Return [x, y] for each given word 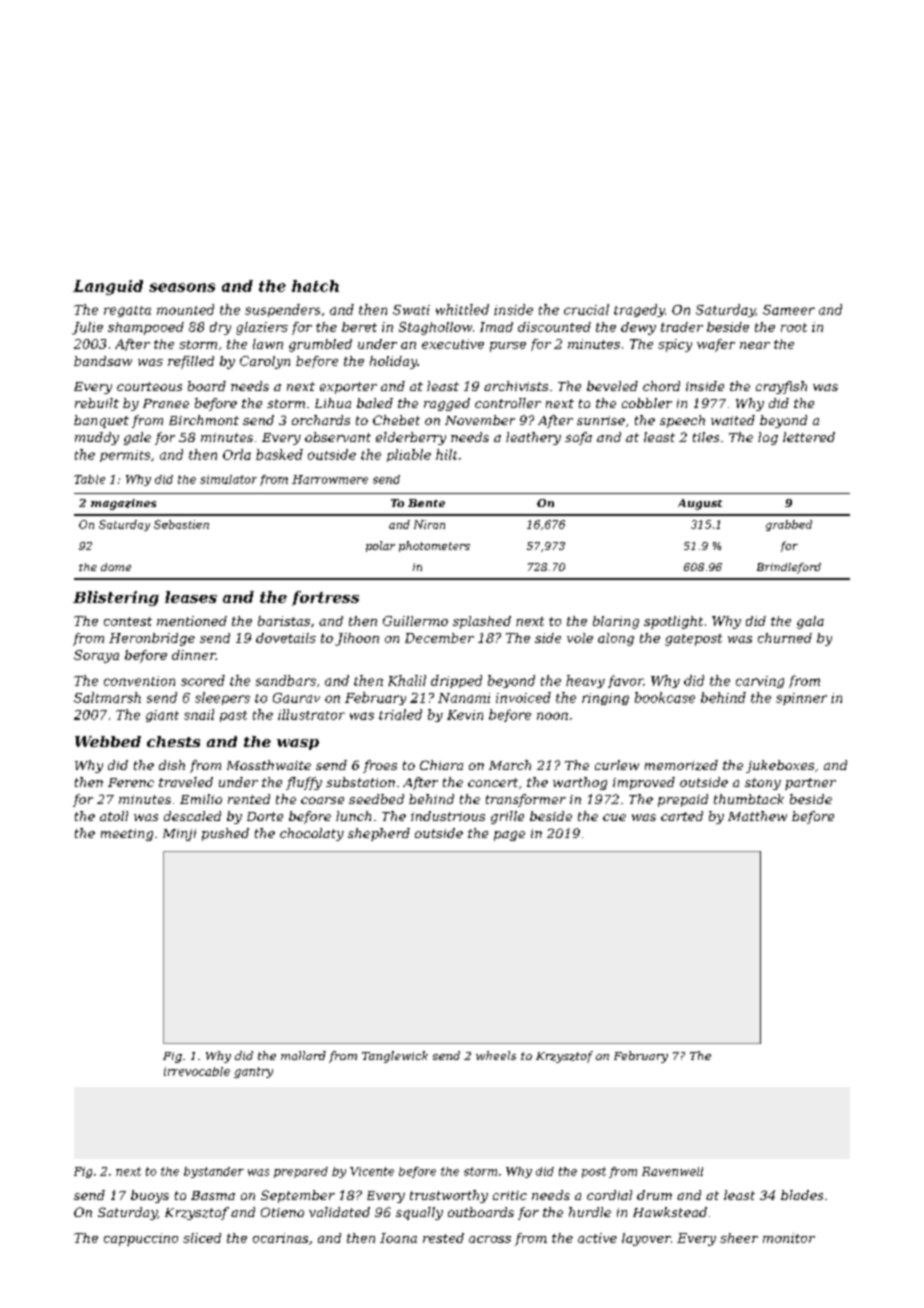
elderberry [411, 438]
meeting [127, 835]
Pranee [166, 403]
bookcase [665, 697]
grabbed [789, 525]
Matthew [757, 816]
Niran [429, 524]
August [700, 504]
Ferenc [131, 782]
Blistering [116, 598]
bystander [214, 1172]
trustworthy [449, 1196]
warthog [580, 783]
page [509, 836]
